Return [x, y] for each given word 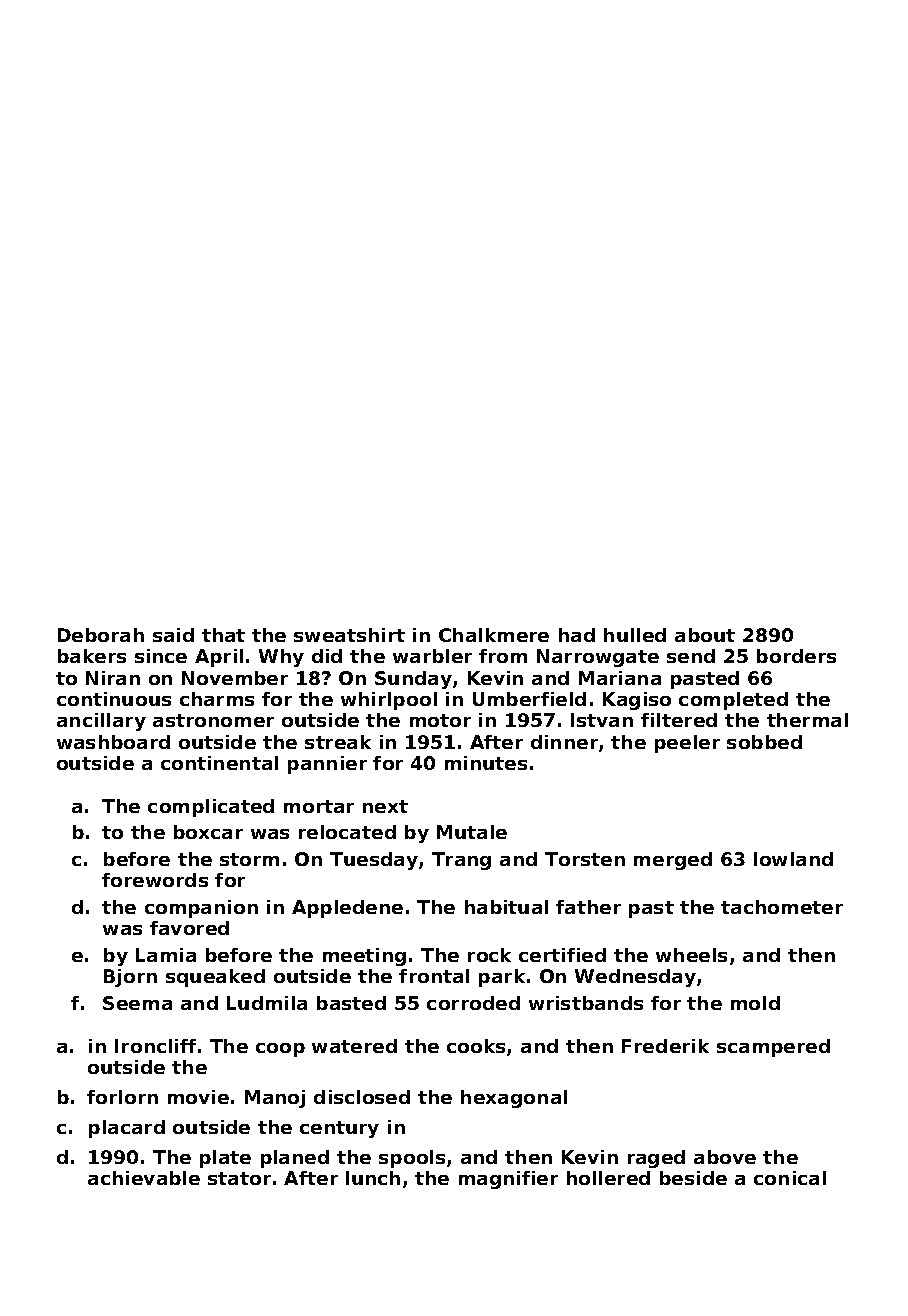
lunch [373, 1178]
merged [673, 861]
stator [239, 1178]
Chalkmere [494, 635]
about [705, 635]
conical [790, 1178]
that [223, 635]
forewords [155, 880]
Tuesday [374, 861]
